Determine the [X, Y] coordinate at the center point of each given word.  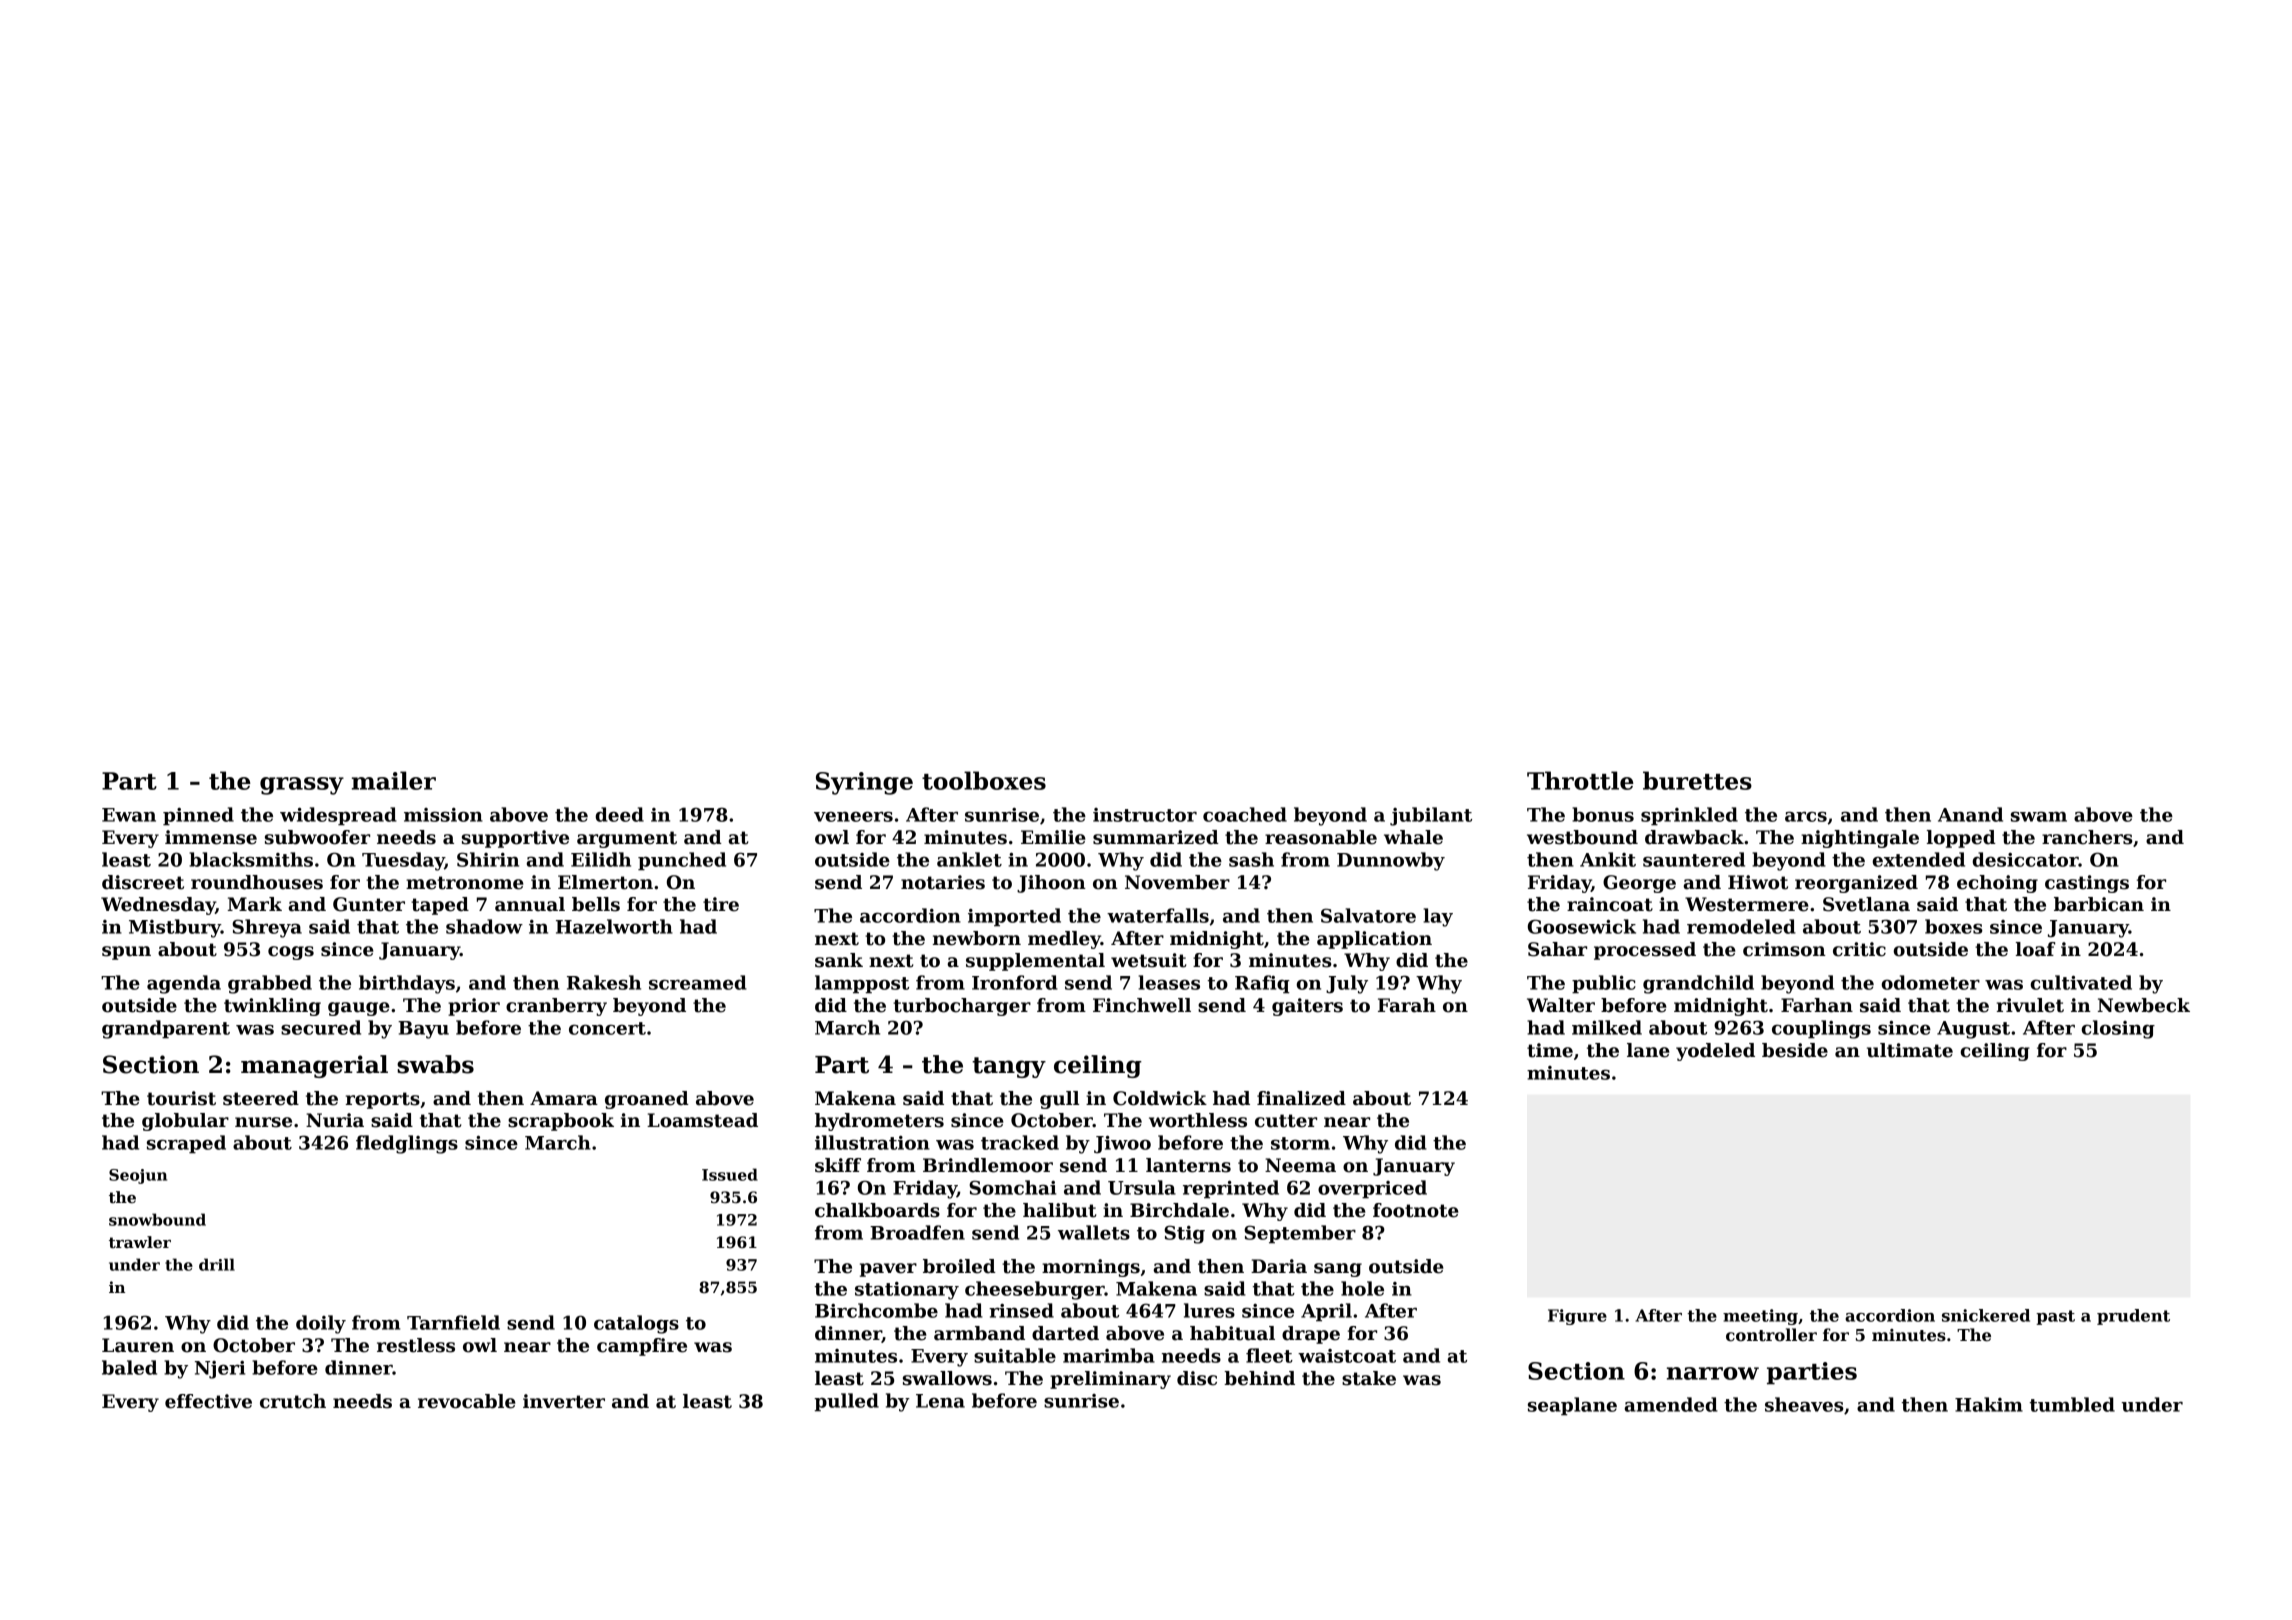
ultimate [1910, 1050]
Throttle [1580, 780]
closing [2118, 1029]
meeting [1760, 1317]
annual [530, 904]
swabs [435, 1064]
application [1374, 940]
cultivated [2081, 982]
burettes [1697, 780]
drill [217, 1264]
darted [1065, 1333]
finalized [1301, 1098]
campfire [642, 1347]
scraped [186, 1144]
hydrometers [879, 1122]
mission [443, 815]
